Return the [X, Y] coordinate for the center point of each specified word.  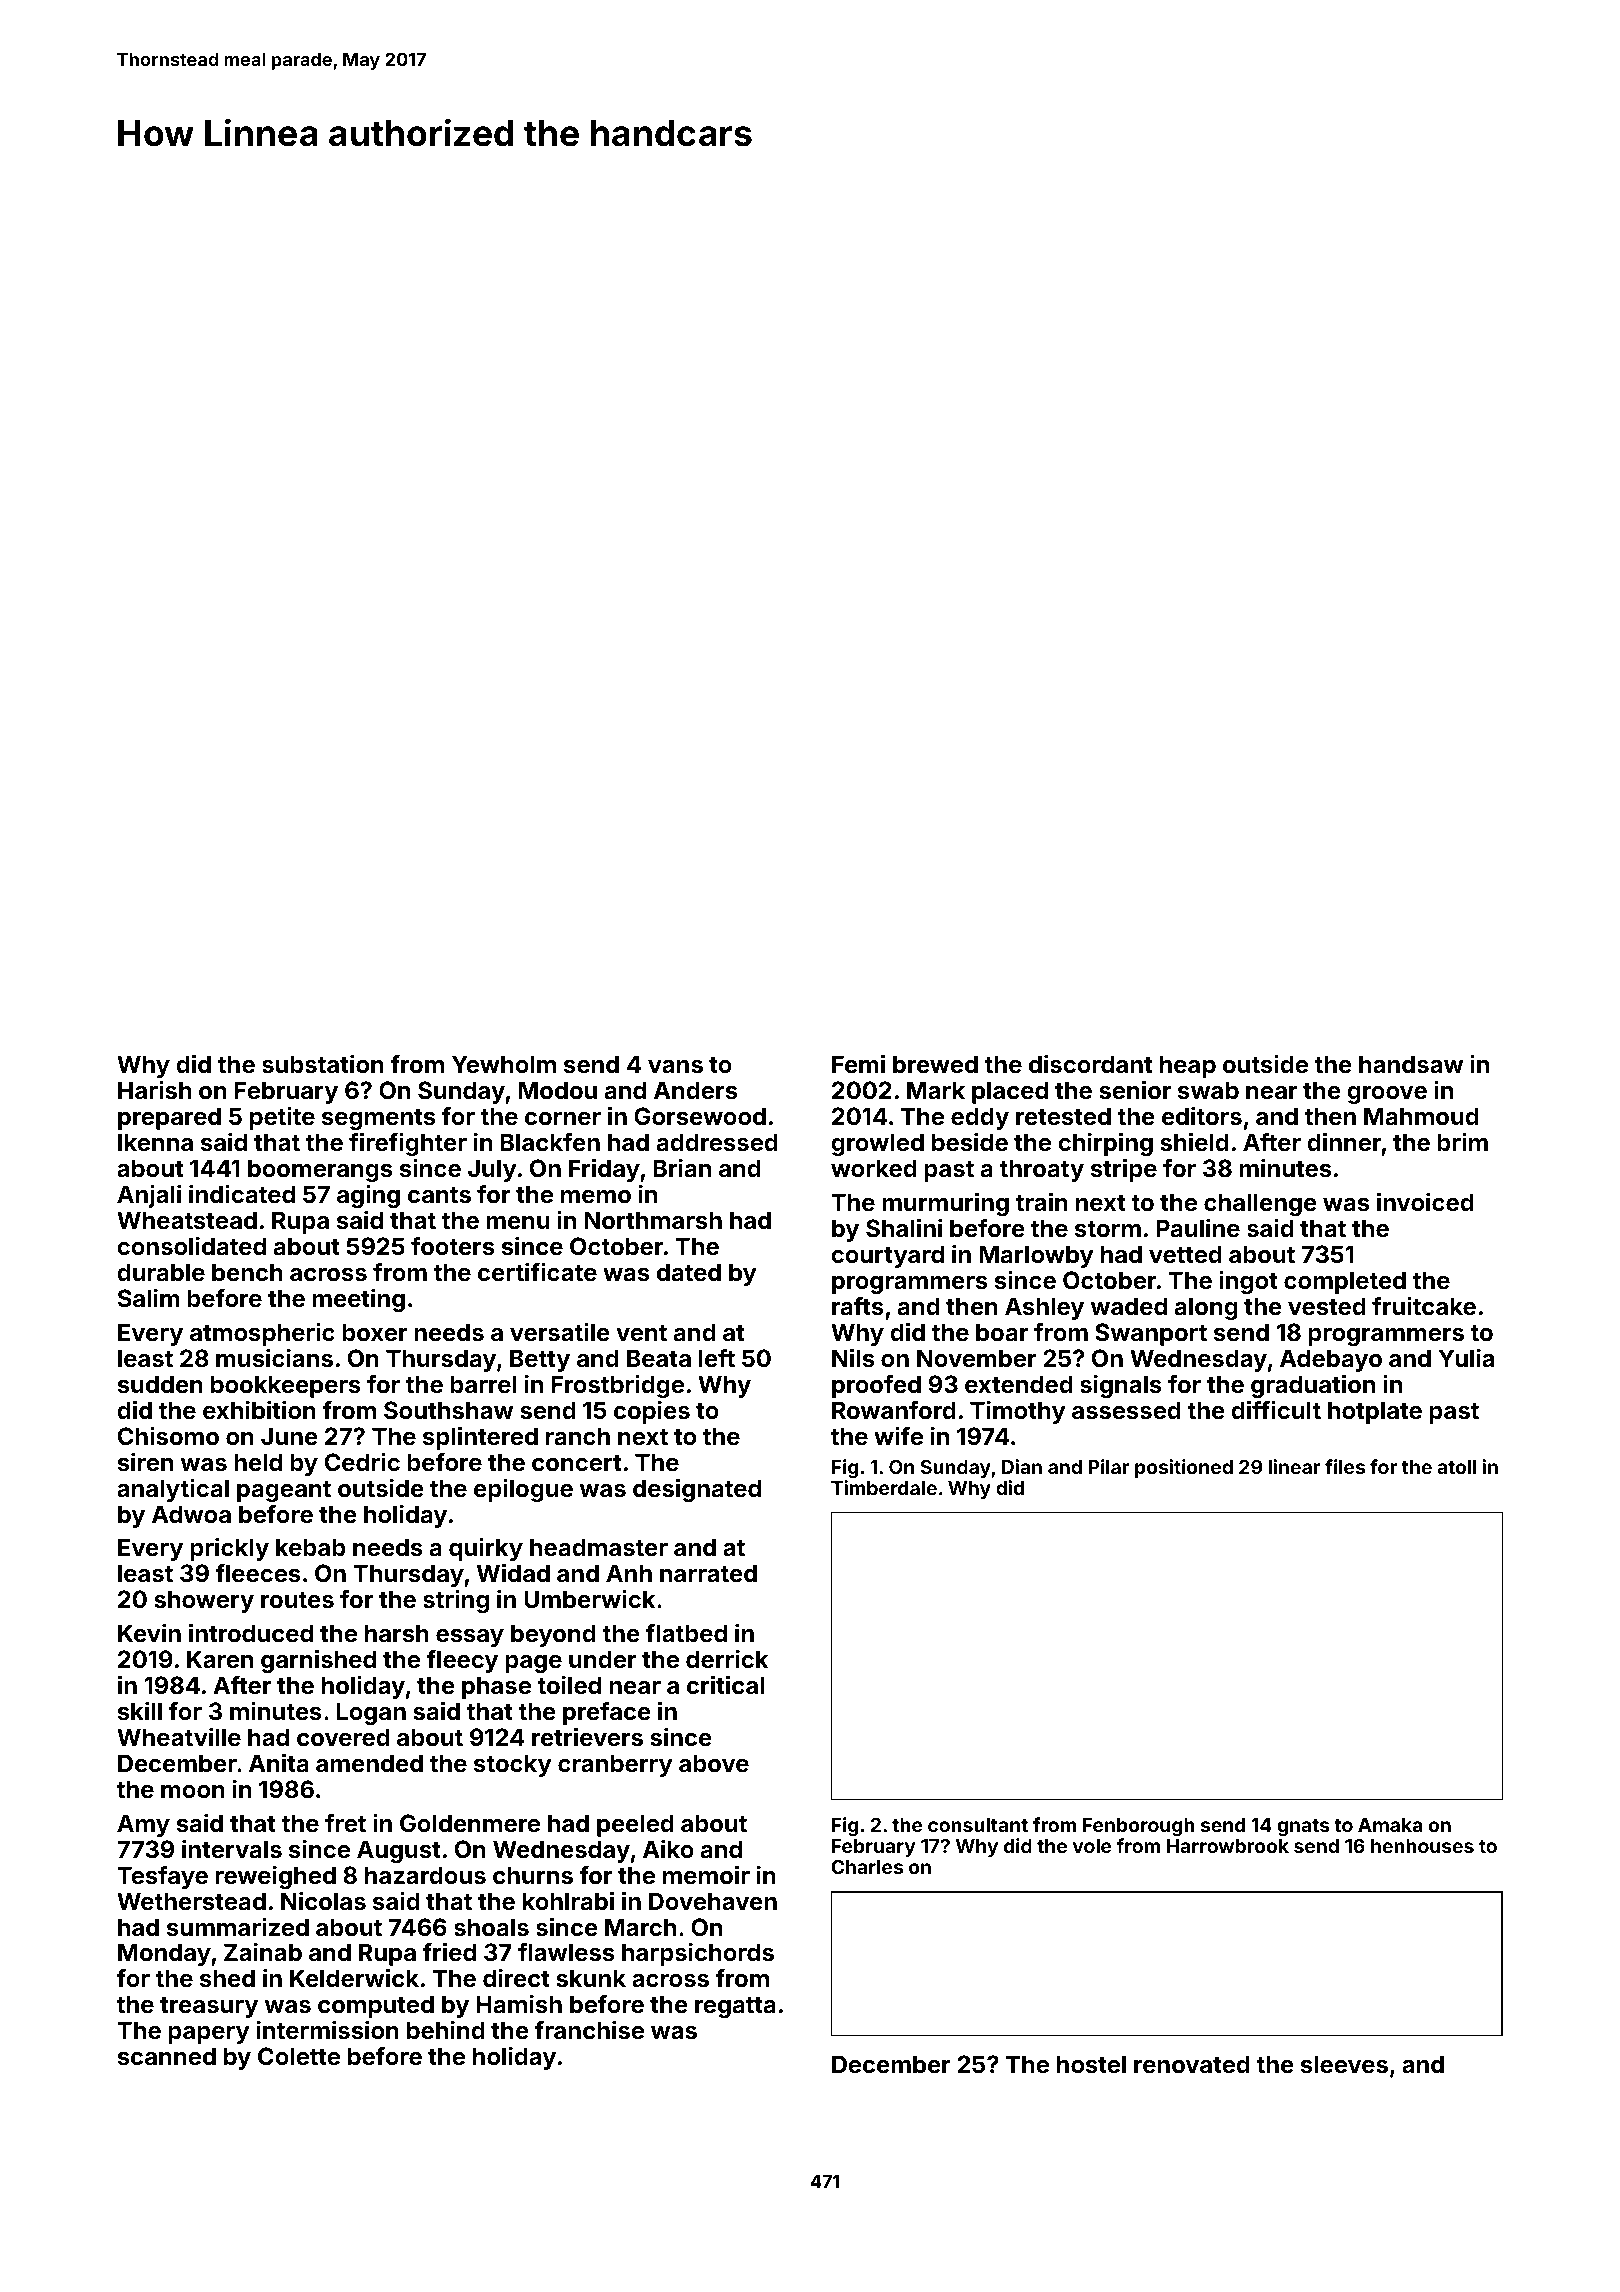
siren [145, 1462]
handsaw [1411, 1064]
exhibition [259, 1410]
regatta [735, 2007]
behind [446, 2030]
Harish [155, 1090]
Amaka [1390, 1825]
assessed [1126, 1410]
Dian [1022, 1466]
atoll [1456, 1467]
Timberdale [884, 1487]
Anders [695, 1090]
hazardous [425, 1875]
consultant [978, 1825]
